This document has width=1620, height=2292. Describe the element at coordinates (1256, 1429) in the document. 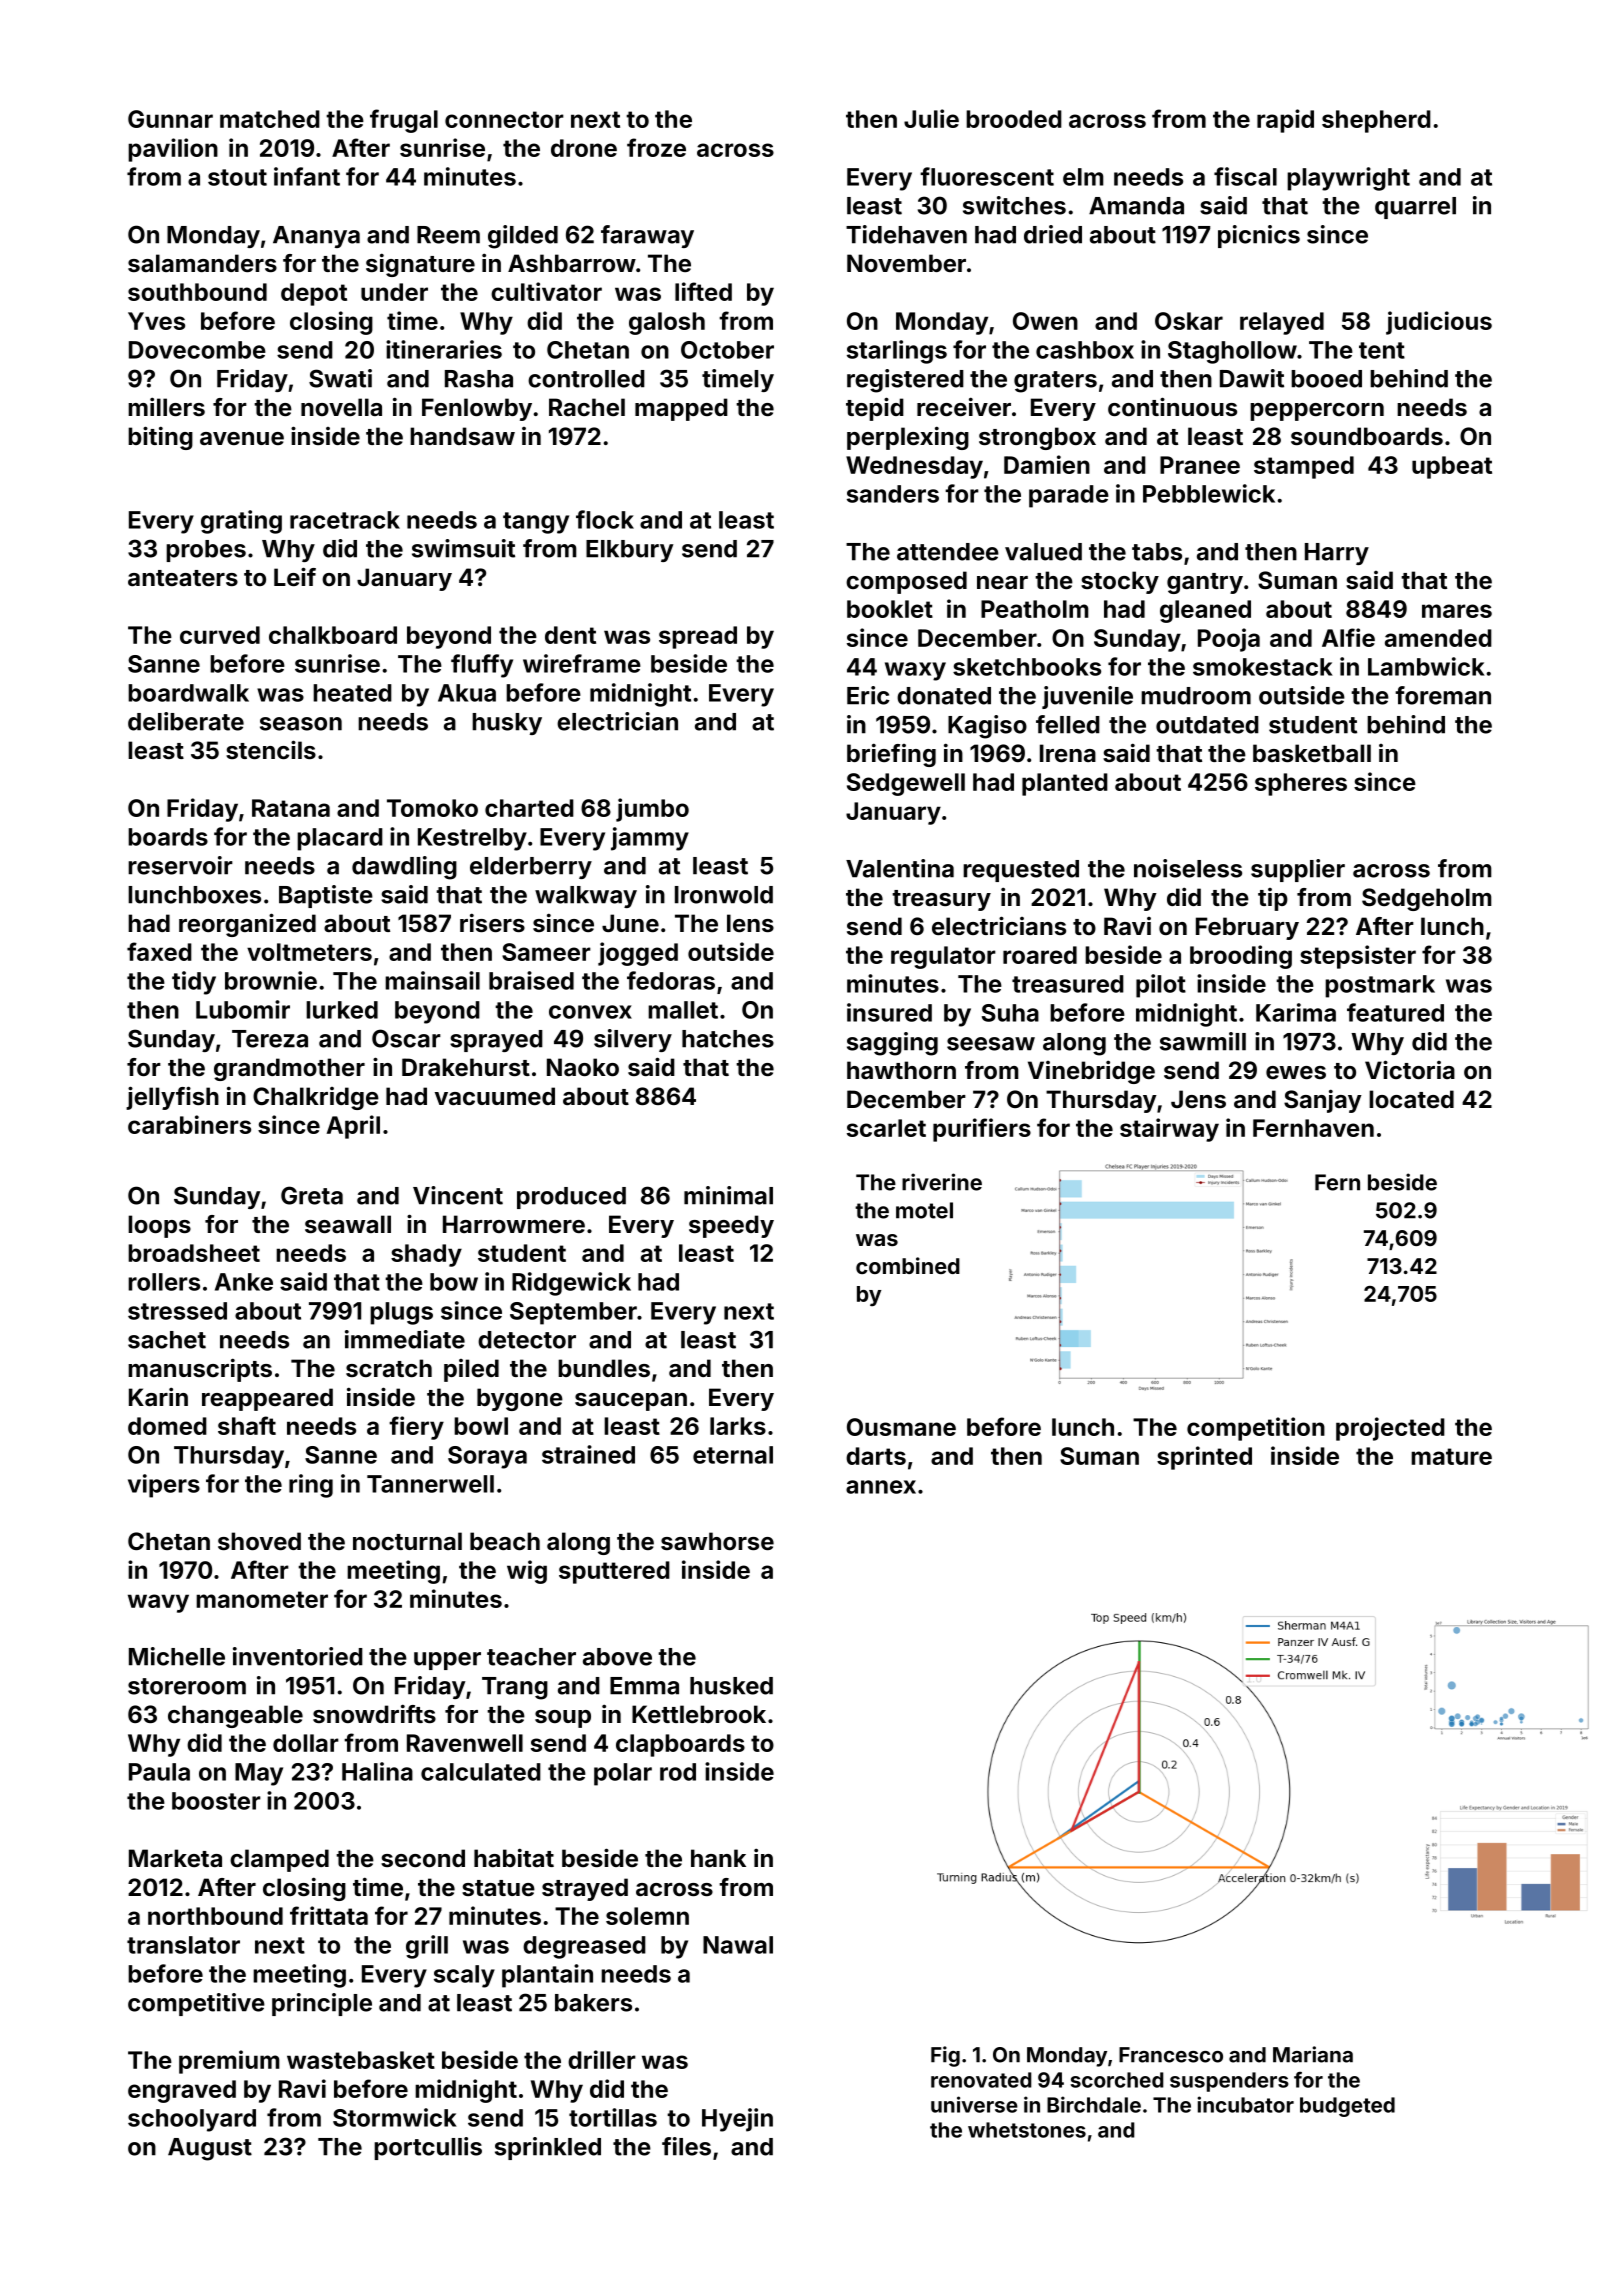

I see `competition` at that location.
